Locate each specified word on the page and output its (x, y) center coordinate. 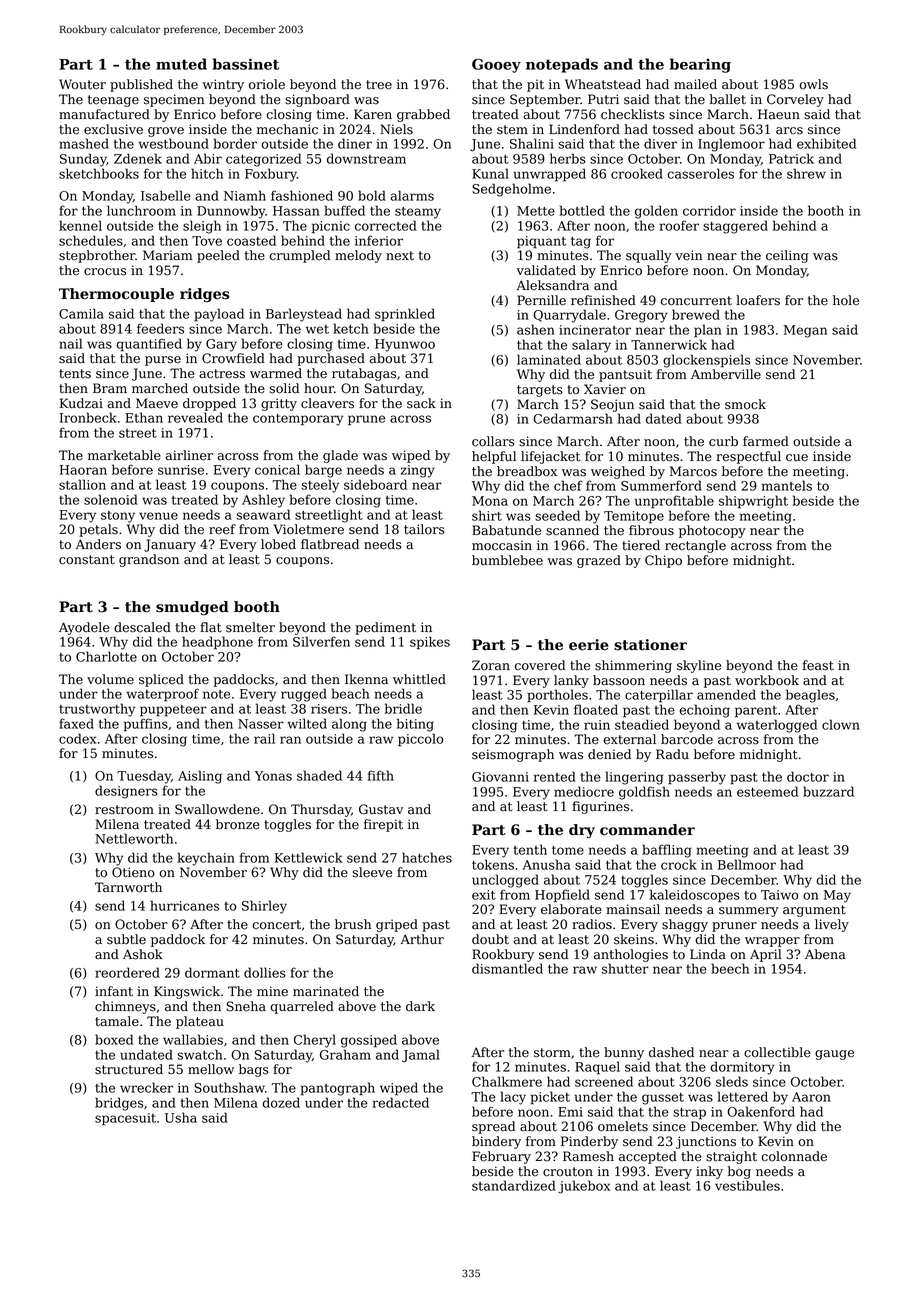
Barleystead (304, 315)
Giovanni (500, 777)
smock (745, 404)
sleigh (202, 227)
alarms (412, 195)
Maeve (157, 403)
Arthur (422, 939)
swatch (200, 1054)
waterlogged (777, 726)
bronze (237, 824)
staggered (735, 227)
